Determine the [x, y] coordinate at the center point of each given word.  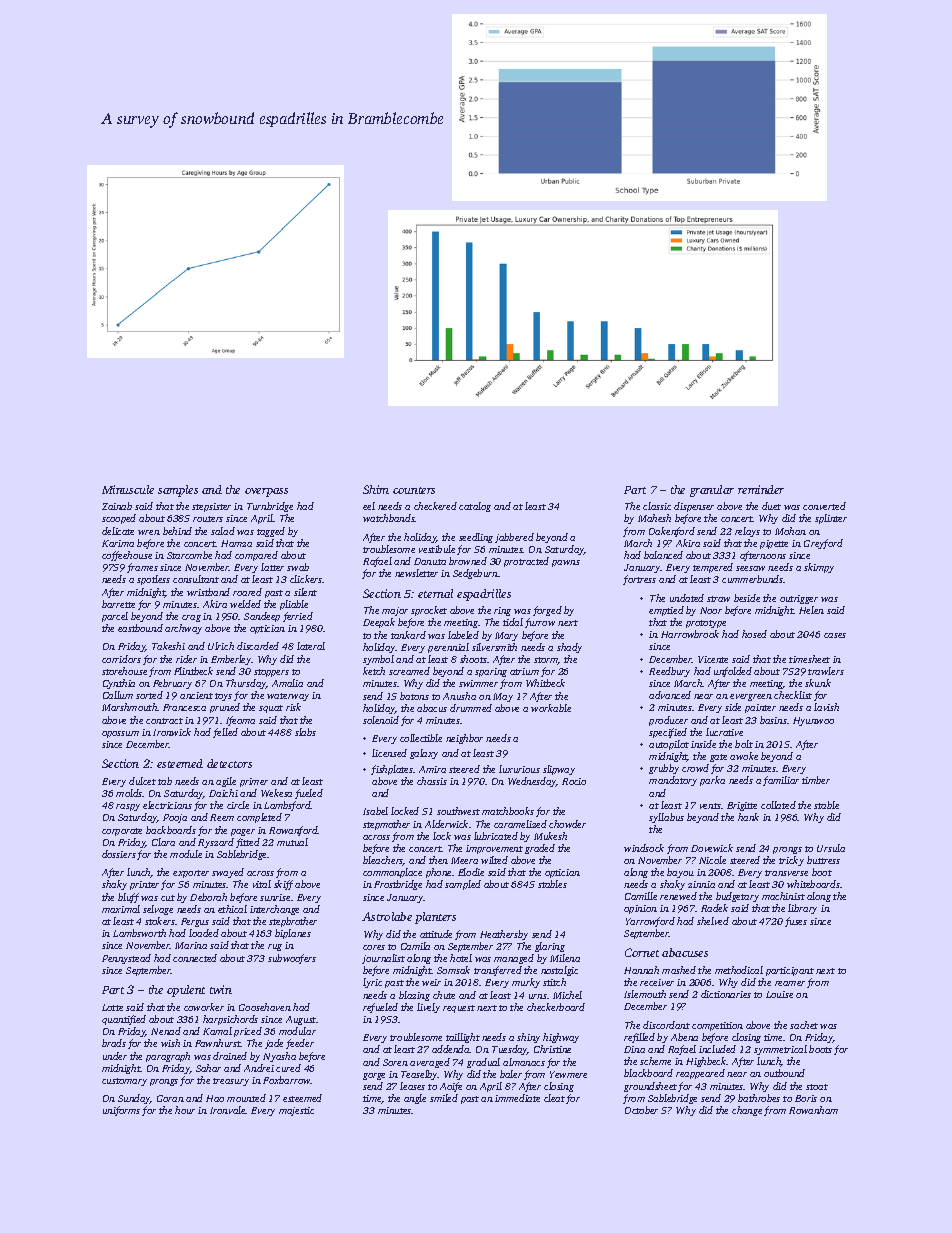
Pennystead [126, 959]
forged [547, 611]
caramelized [520, 824]
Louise [779, 994]
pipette [774, 544]
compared [256, 556]
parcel [115, 617]
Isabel [375, 811]
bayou [680, 873]
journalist [383, 959]
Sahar [208, 1068]
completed [259, 818]
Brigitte [742, 806]
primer [254, 782]
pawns [566, 563]
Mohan [790, 531]
